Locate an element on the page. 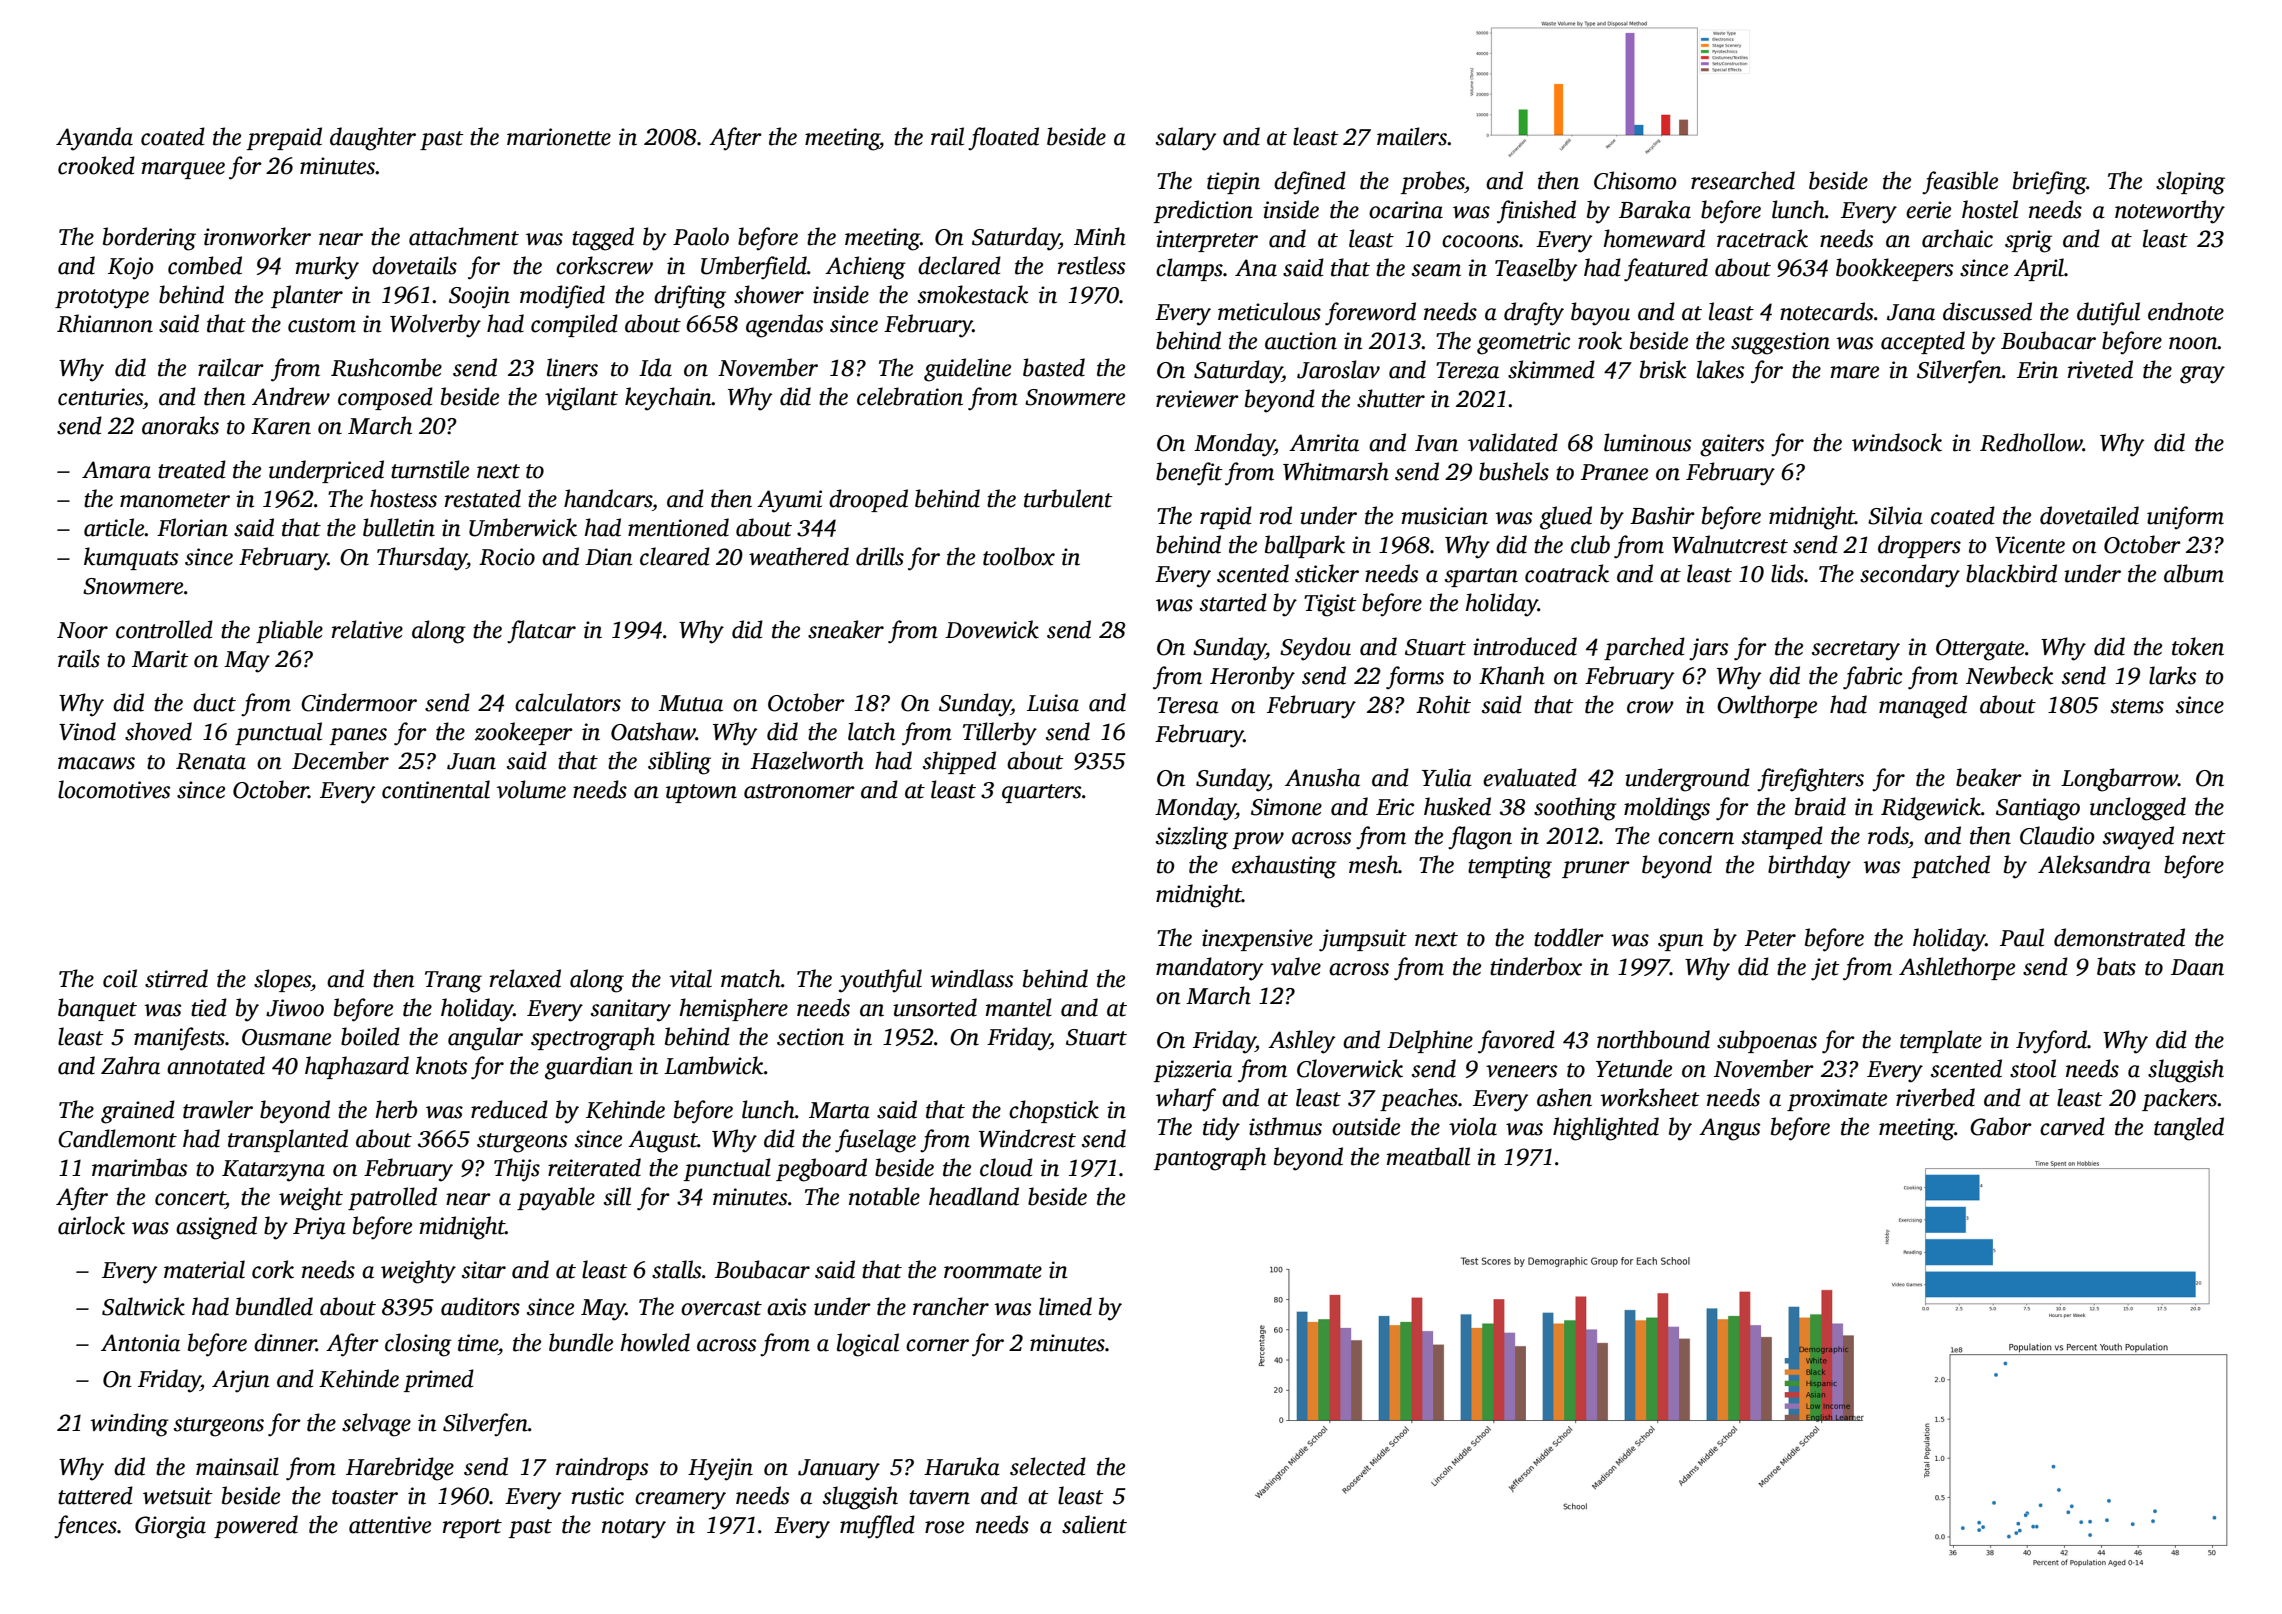 The image size is (2282, 1614). mentioned is located at coordinates (678, 527).
